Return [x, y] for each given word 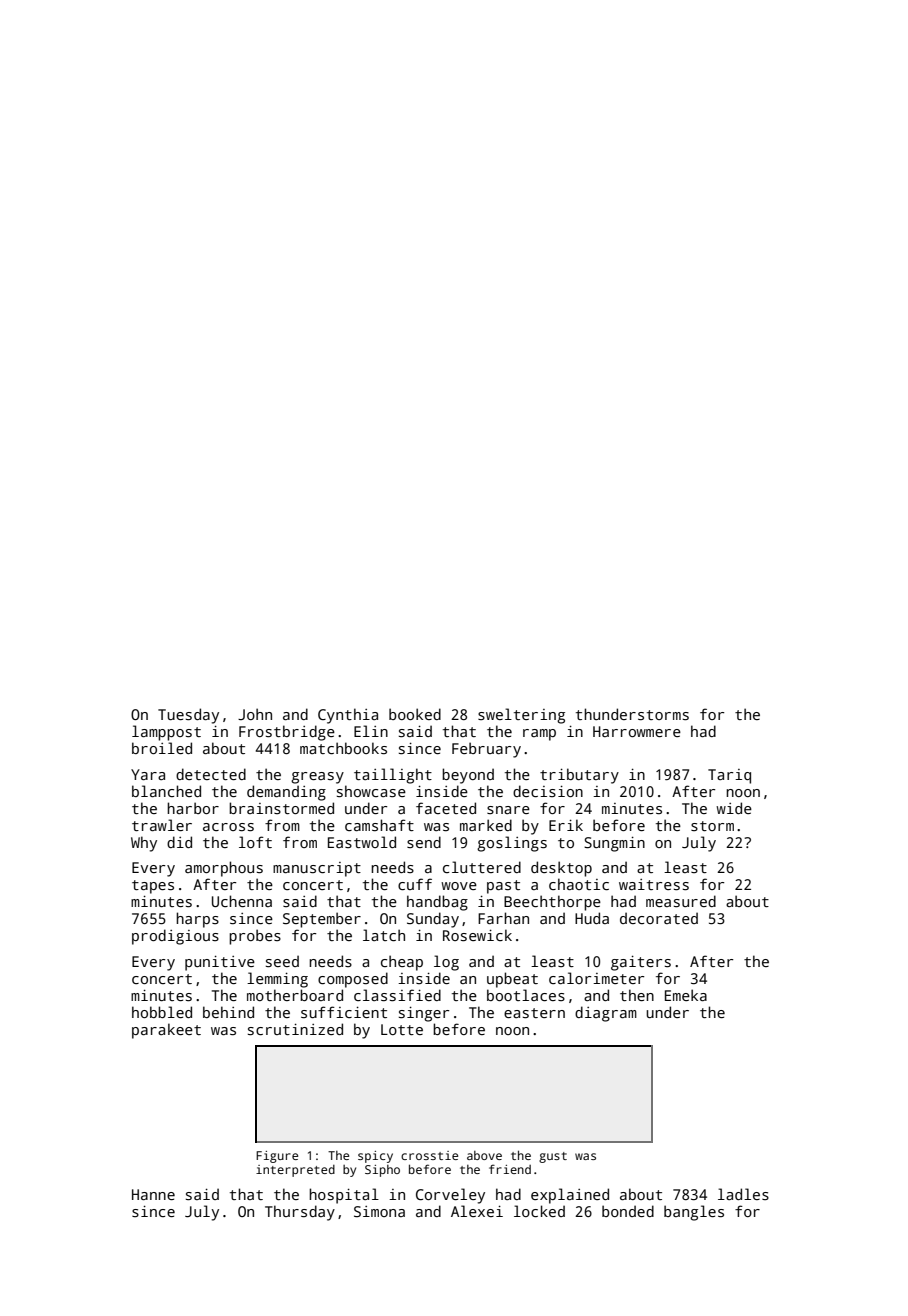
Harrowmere [637, 731]
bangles [694, 1213]
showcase [371, 791]
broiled [162, 748]
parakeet [166, 1031]
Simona [379, 1211]
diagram [606, 1014]
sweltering [521, 716]
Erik [566, 825]
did [179, 842]
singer [424, 1014]
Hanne [153, 1194]
